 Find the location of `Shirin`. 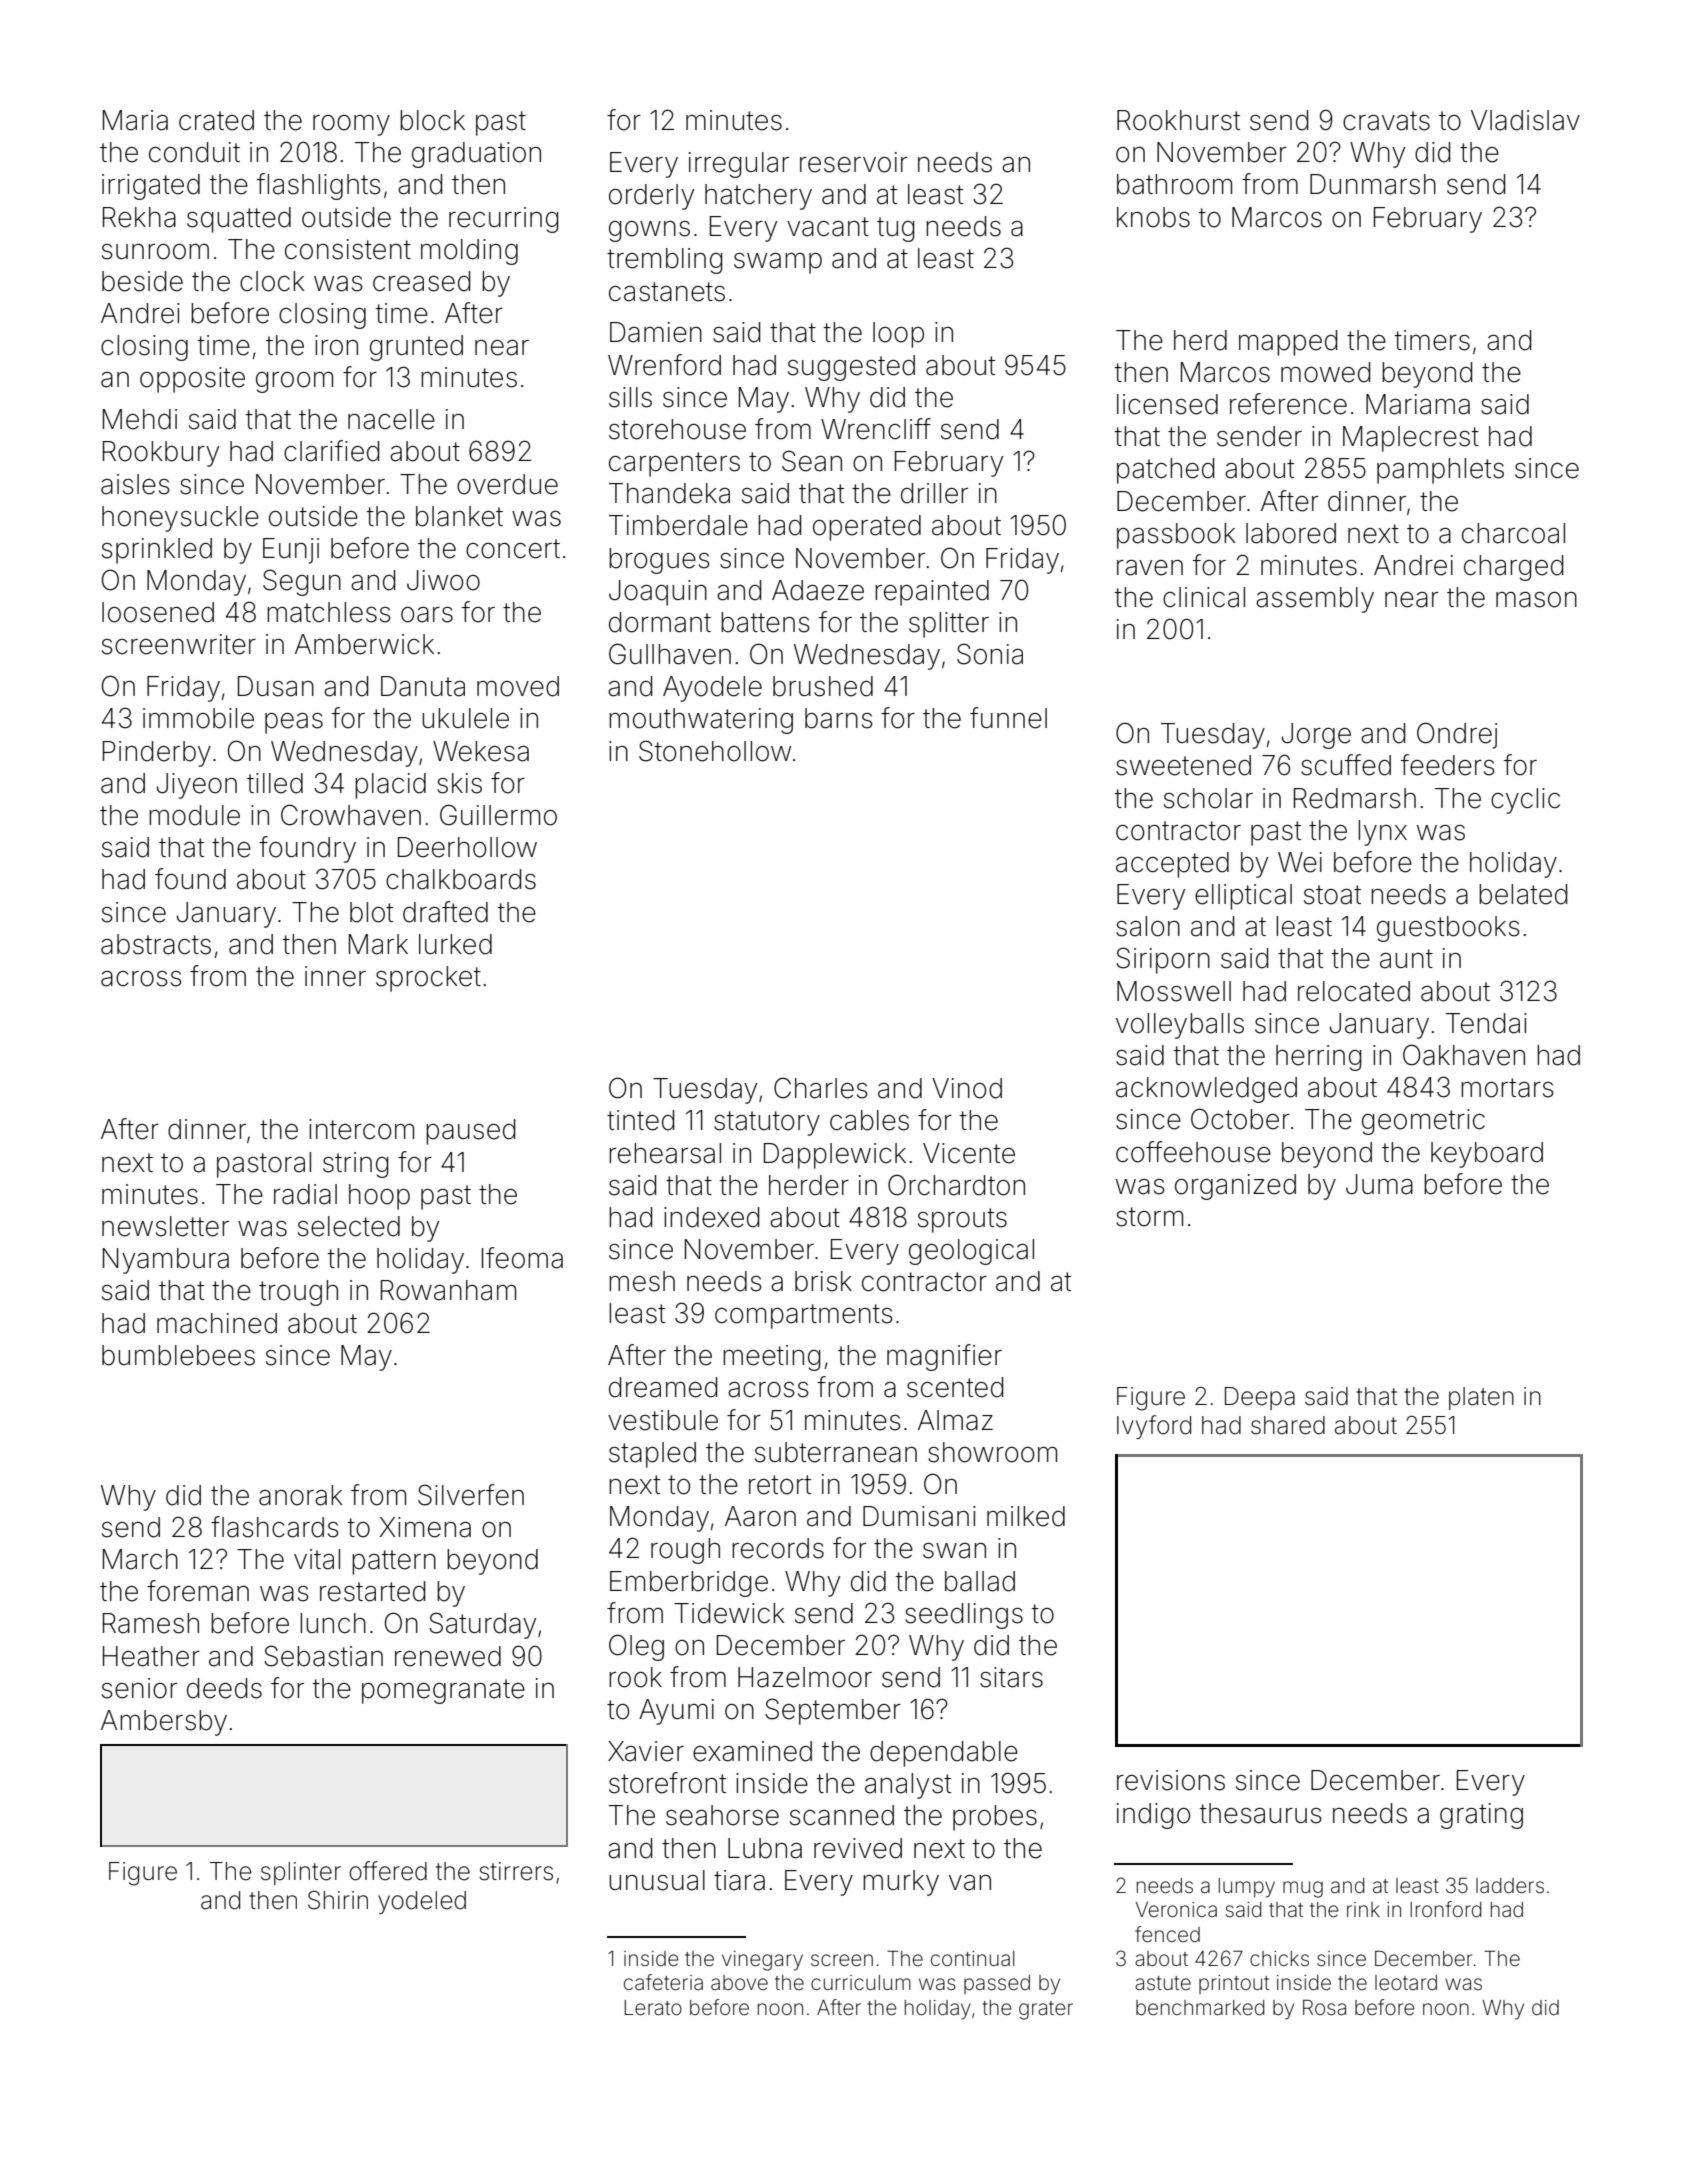

Shirin is located at coordinates (338, 1900).
